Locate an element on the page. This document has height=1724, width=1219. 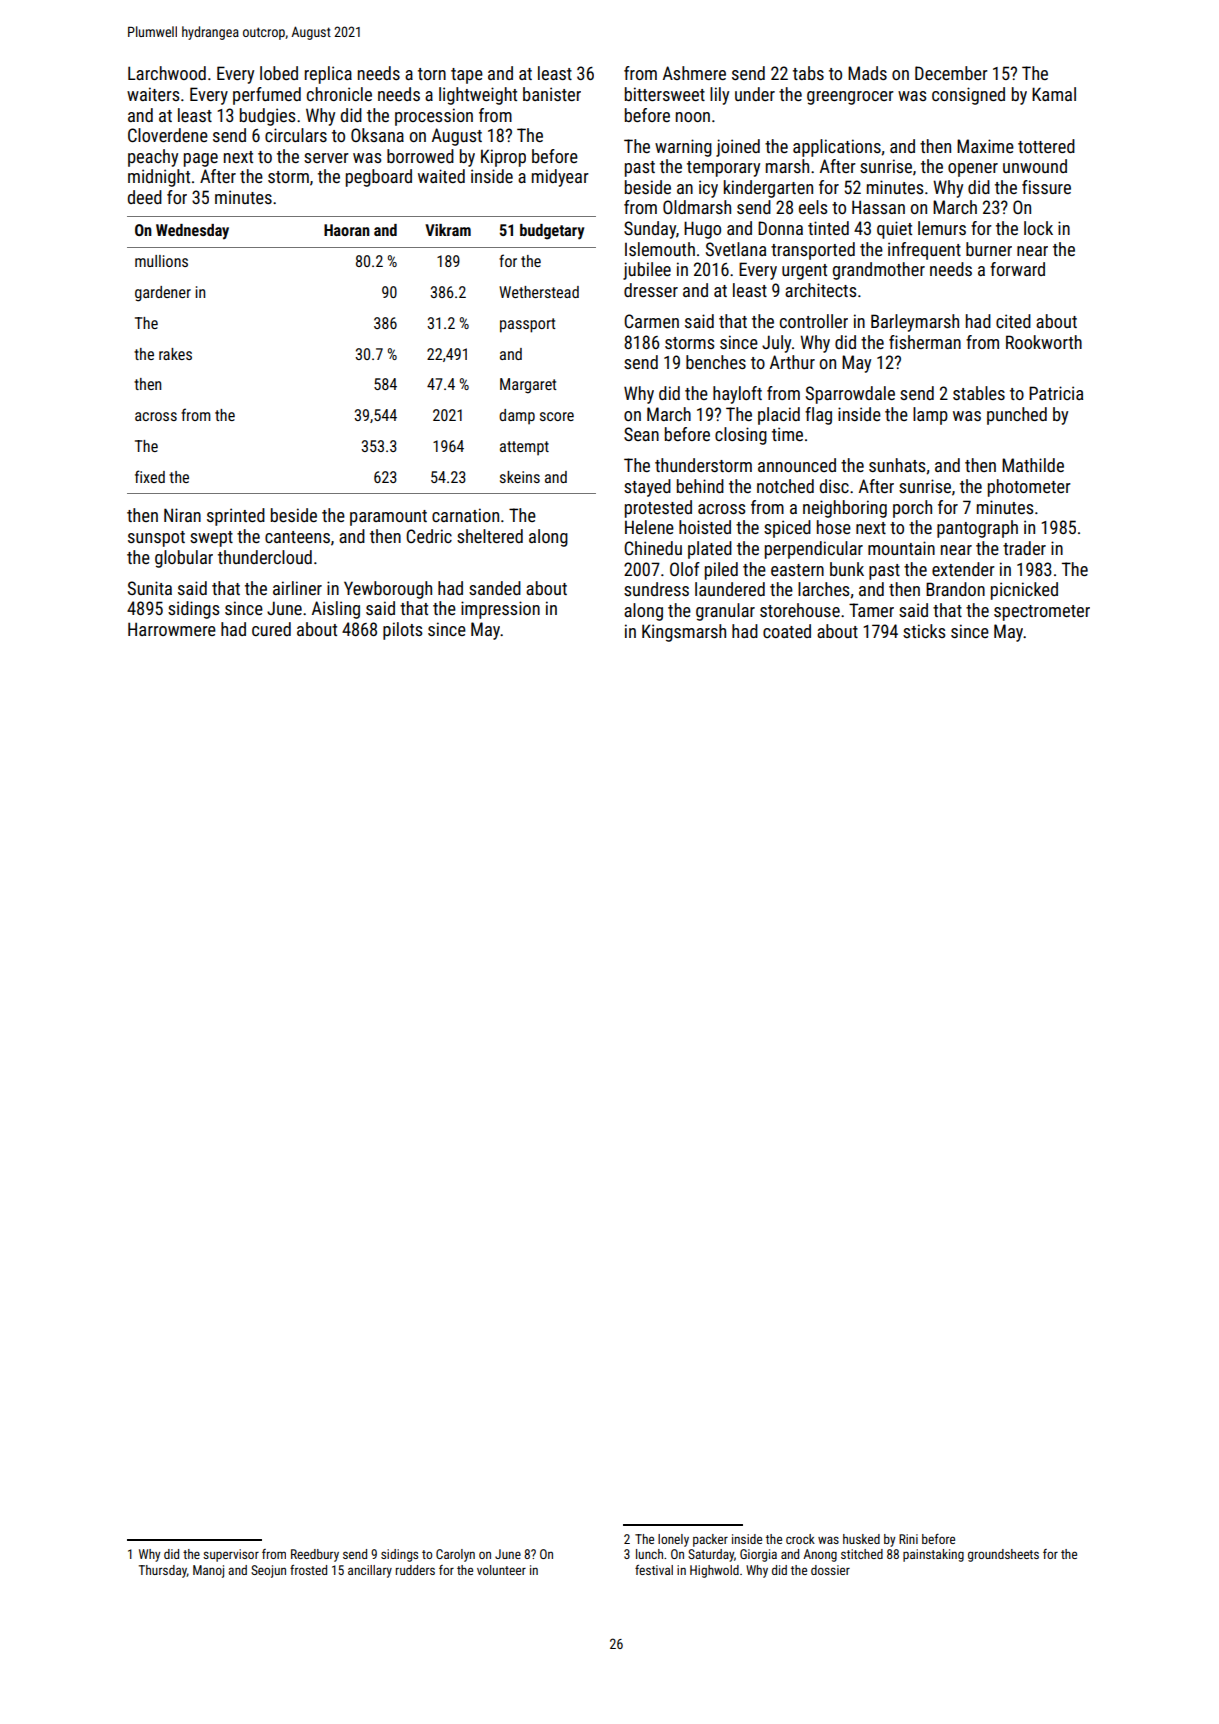
festival is located at coordinates (654, 1570).
